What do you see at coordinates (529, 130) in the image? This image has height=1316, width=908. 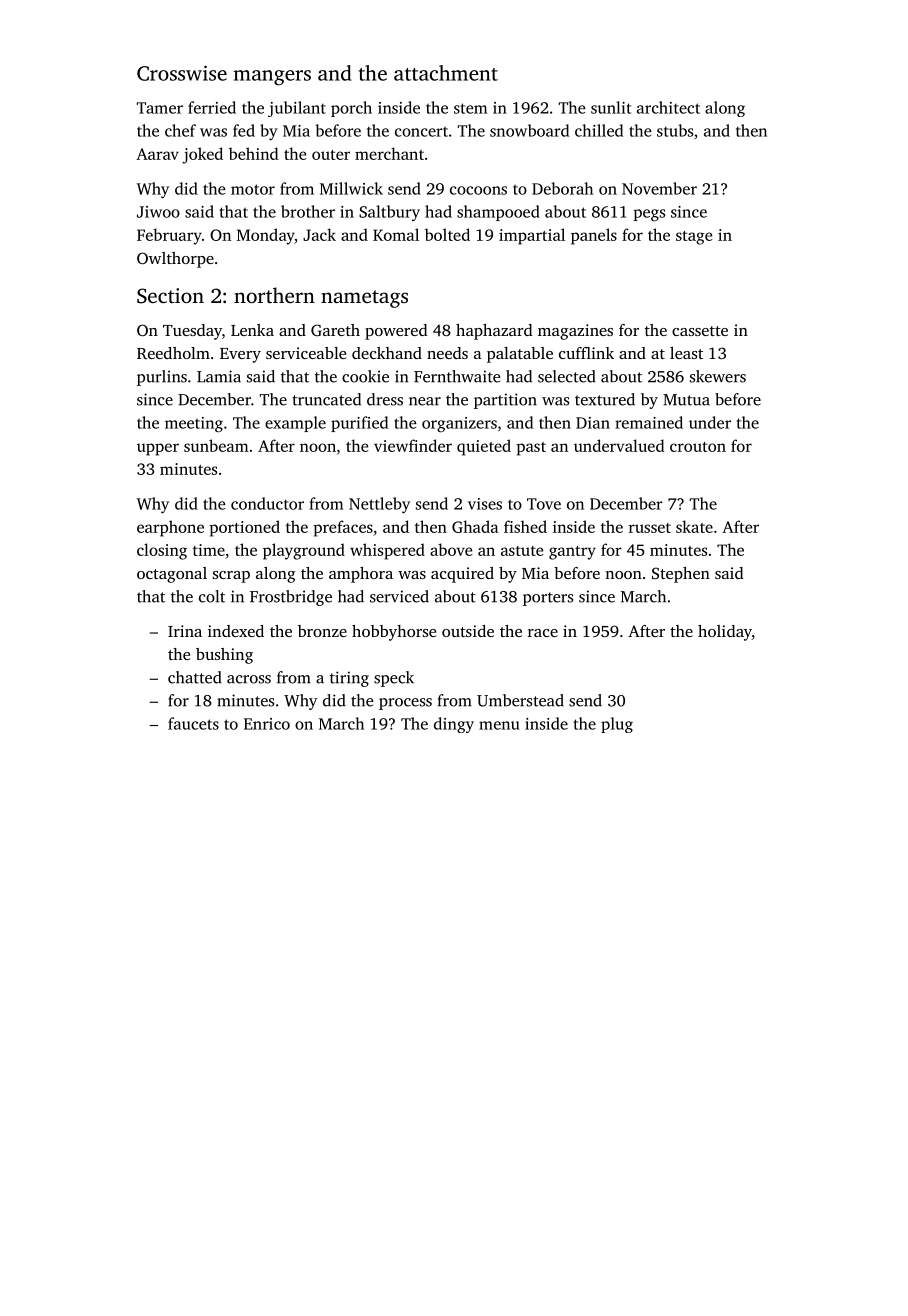 I see `snowboard` at bounding box center [529, 130].
